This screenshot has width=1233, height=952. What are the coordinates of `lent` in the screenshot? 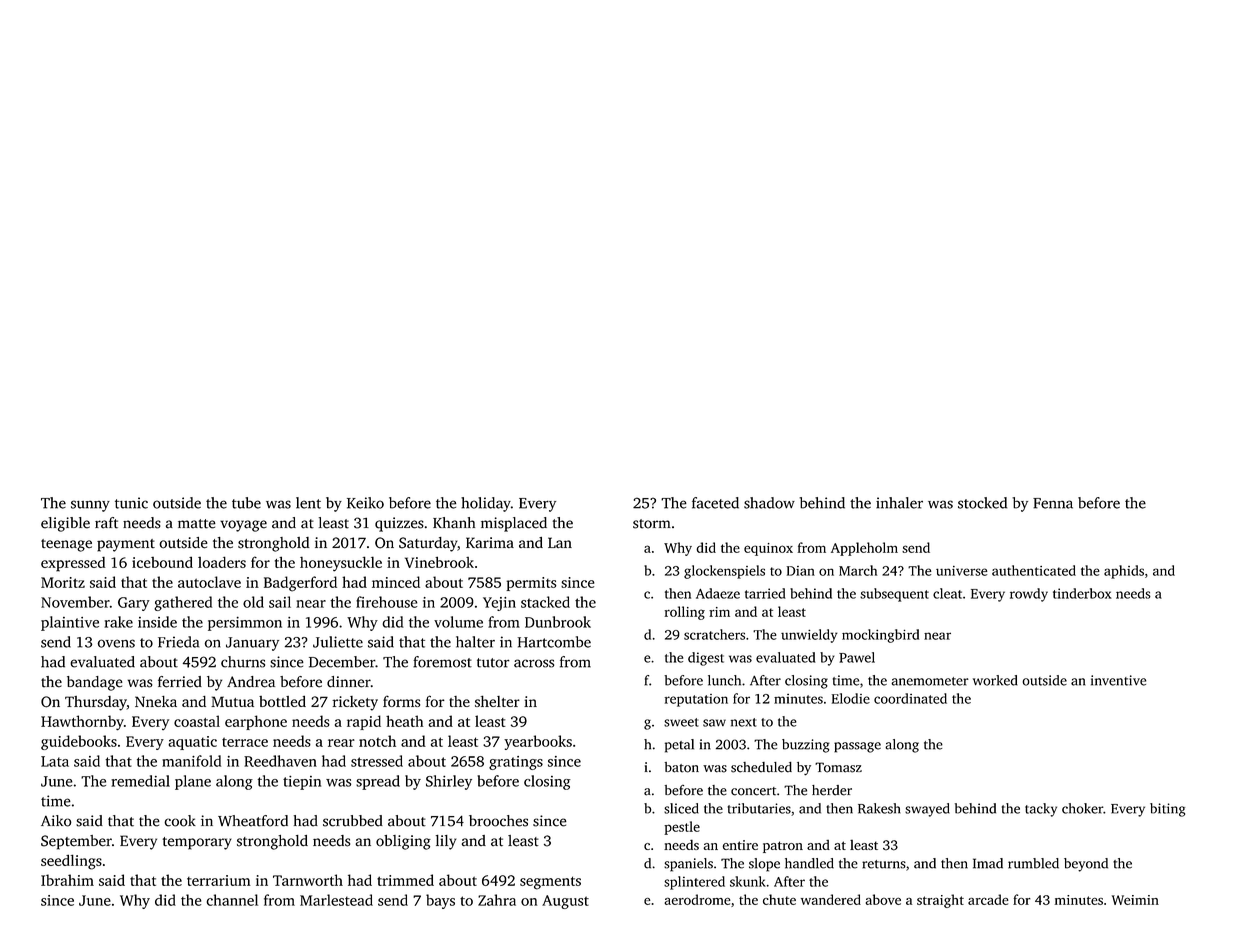 It's located at (308, 503).
